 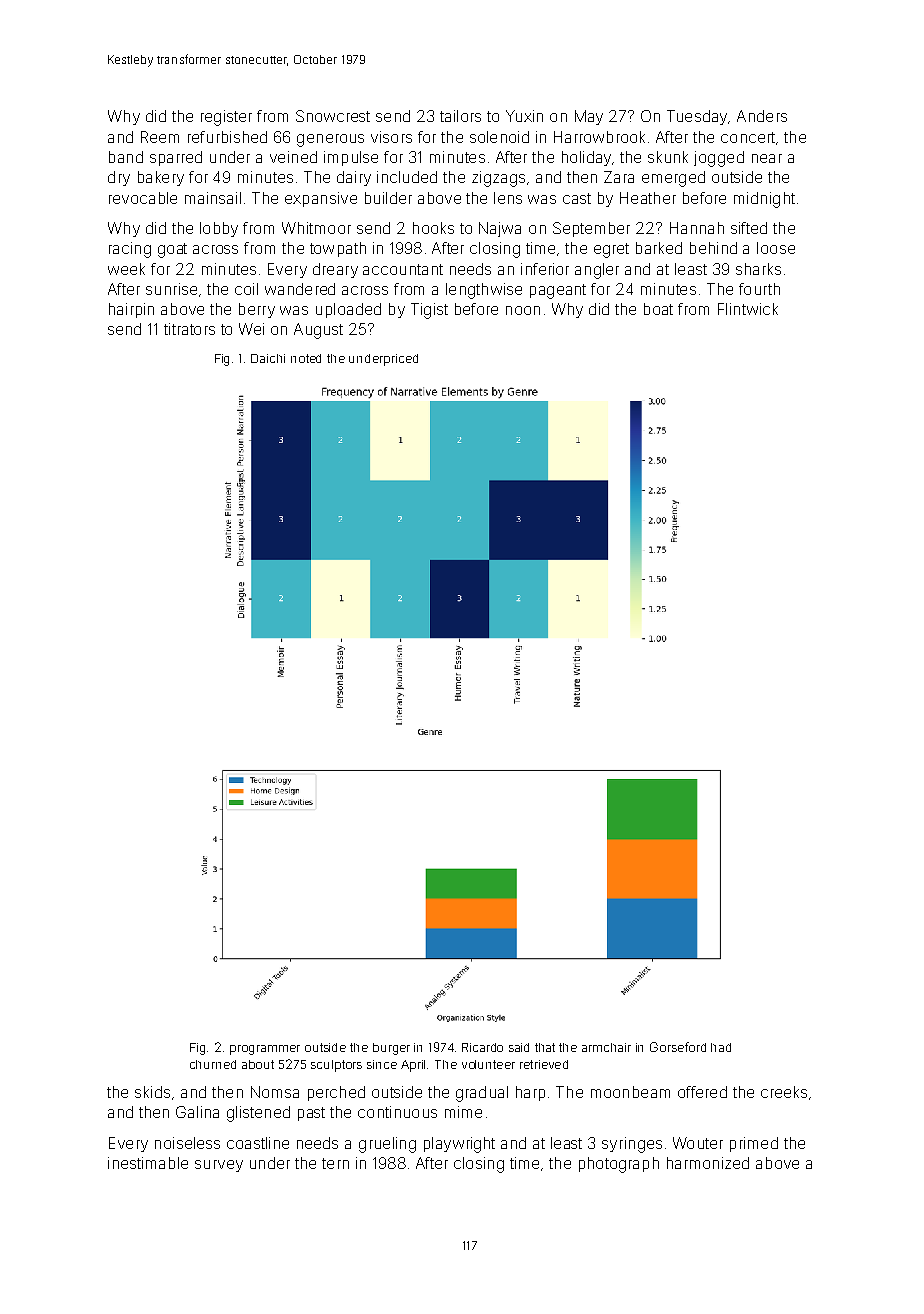 What do you see at coordinates (335, 1163) in the screenshot?
I see `tern` at bounding box center [335, 1163].
